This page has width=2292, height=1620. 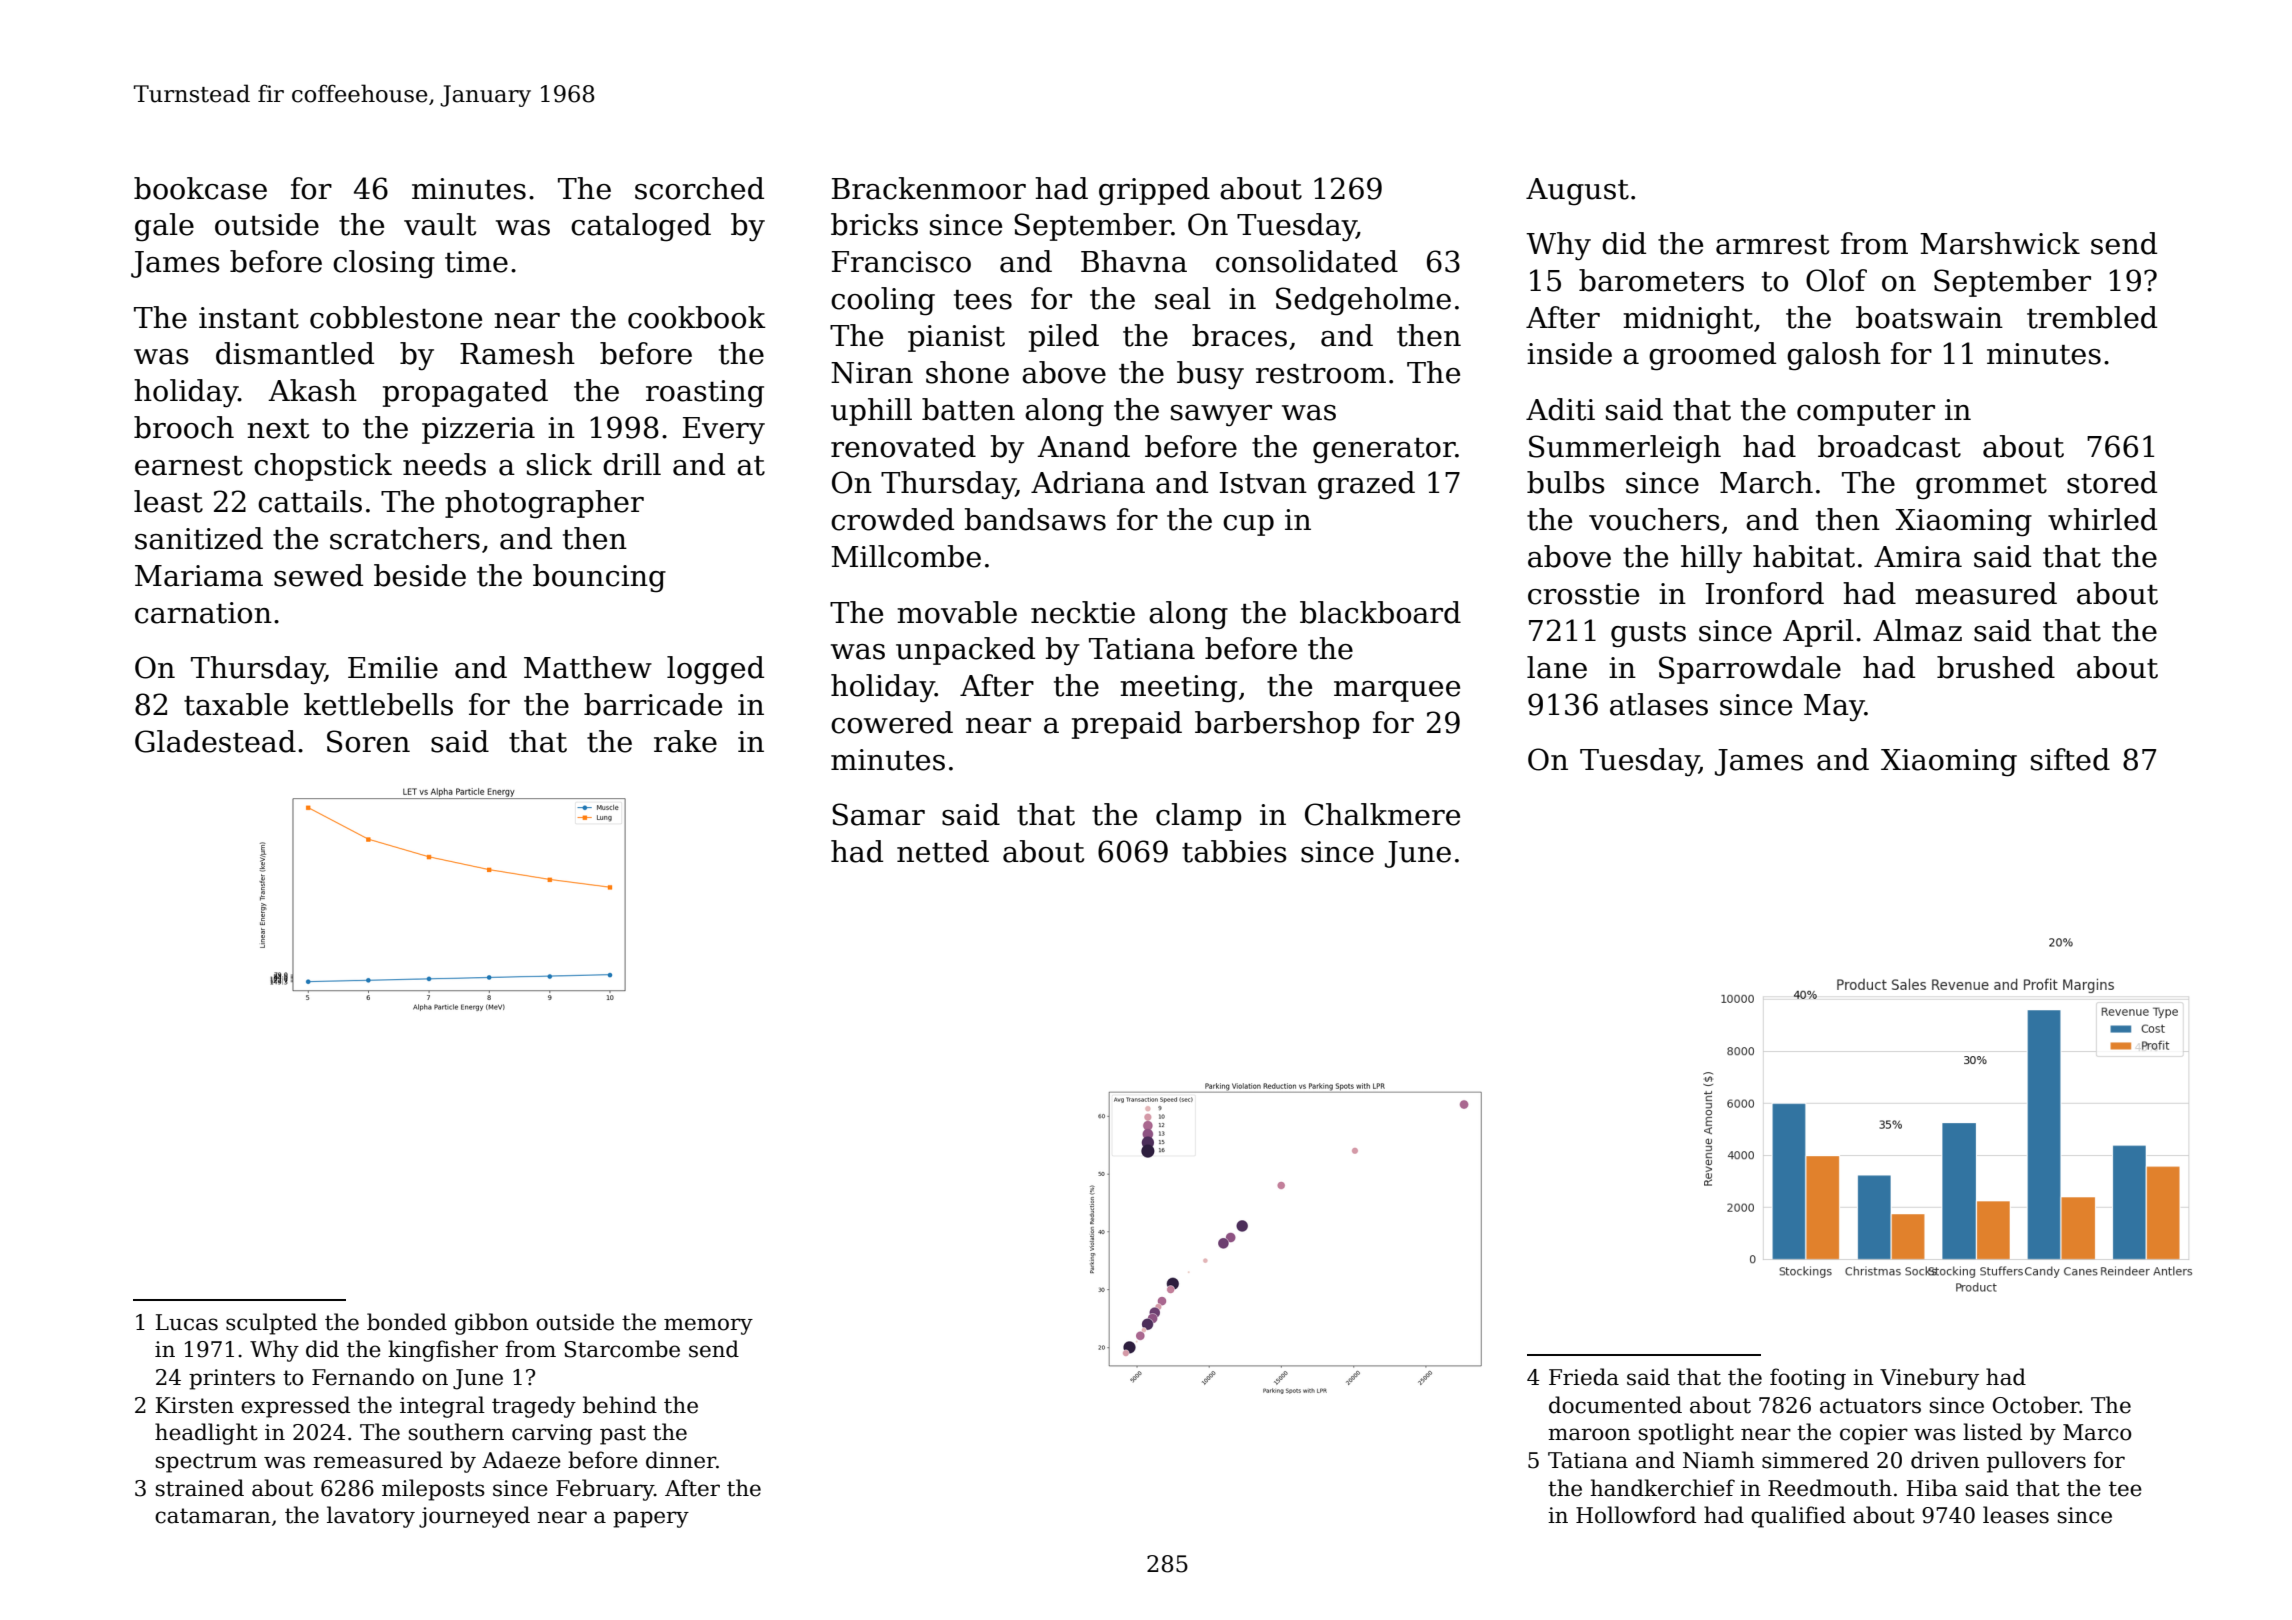 I want to click on netted, so click(x=943, y=851).
